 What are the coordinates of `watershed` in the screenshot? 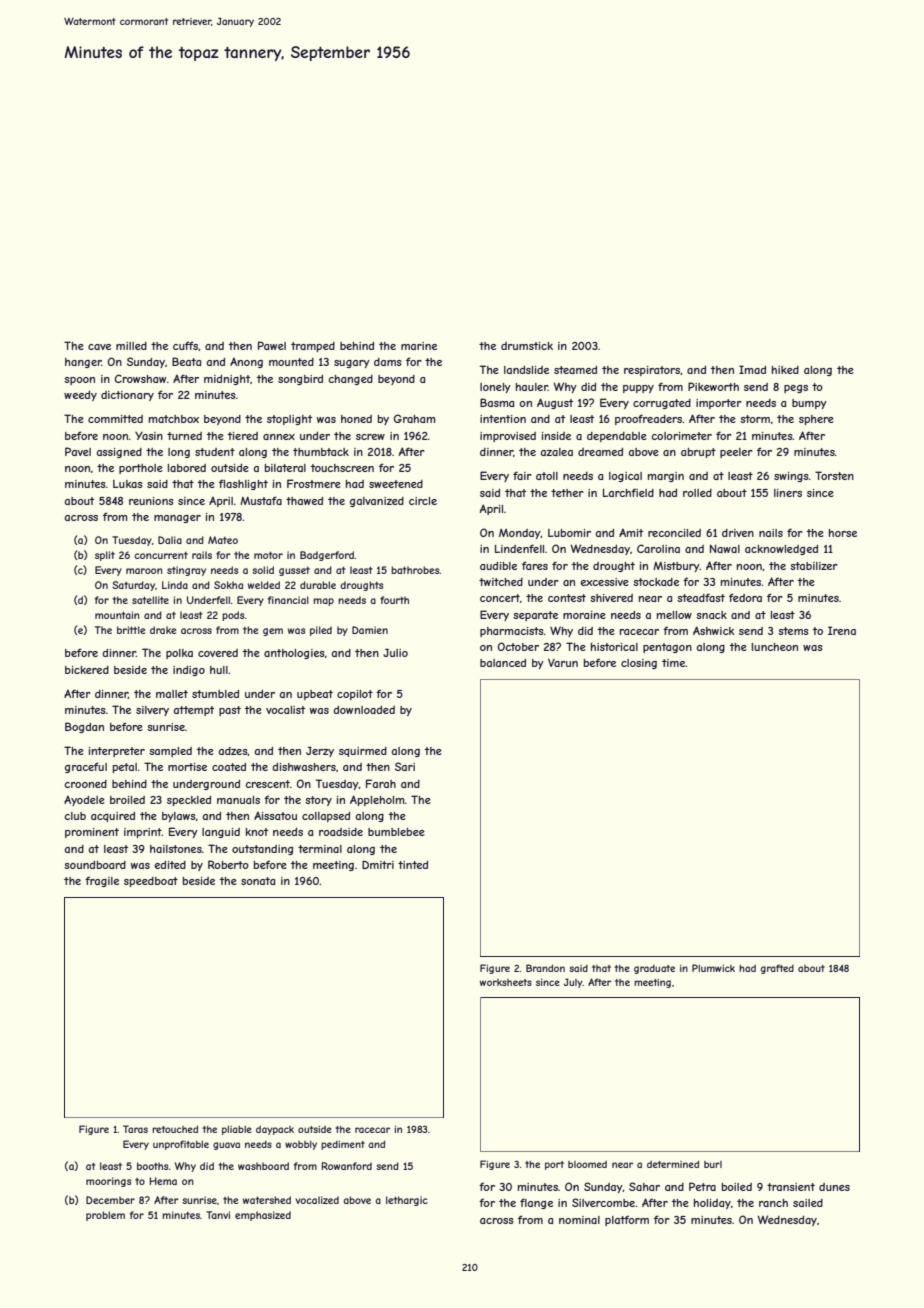 It's located at (267, 1200).
